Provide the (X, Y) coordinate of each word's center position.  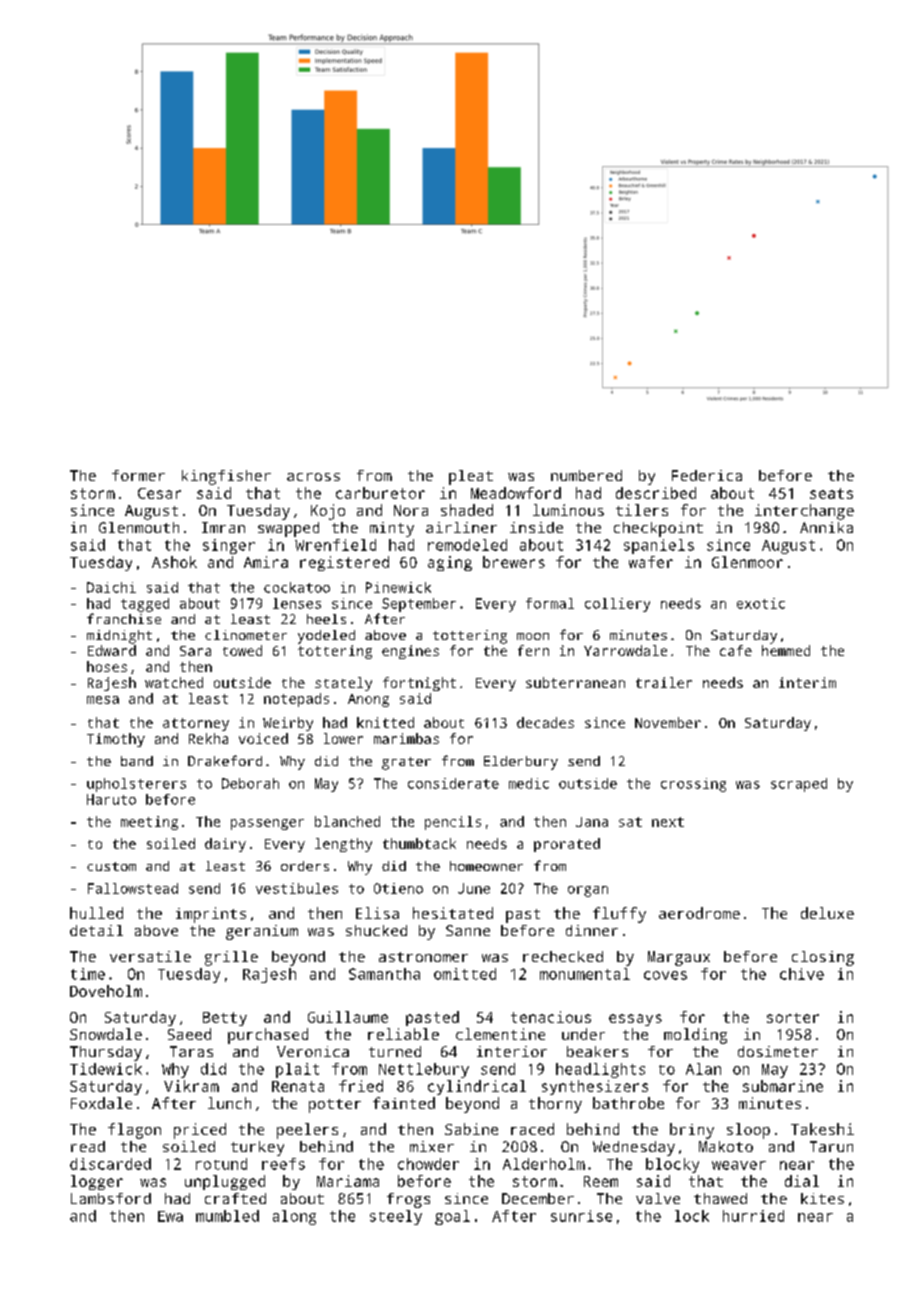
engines (410, 652)
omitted (465, 974)
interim (807, 682)
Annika (826, 527)
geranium (262, 932)
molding (695, 1036)
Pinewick (398, 587)
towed (242, 650)
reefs (283, 1164)
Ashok (174, 562)
